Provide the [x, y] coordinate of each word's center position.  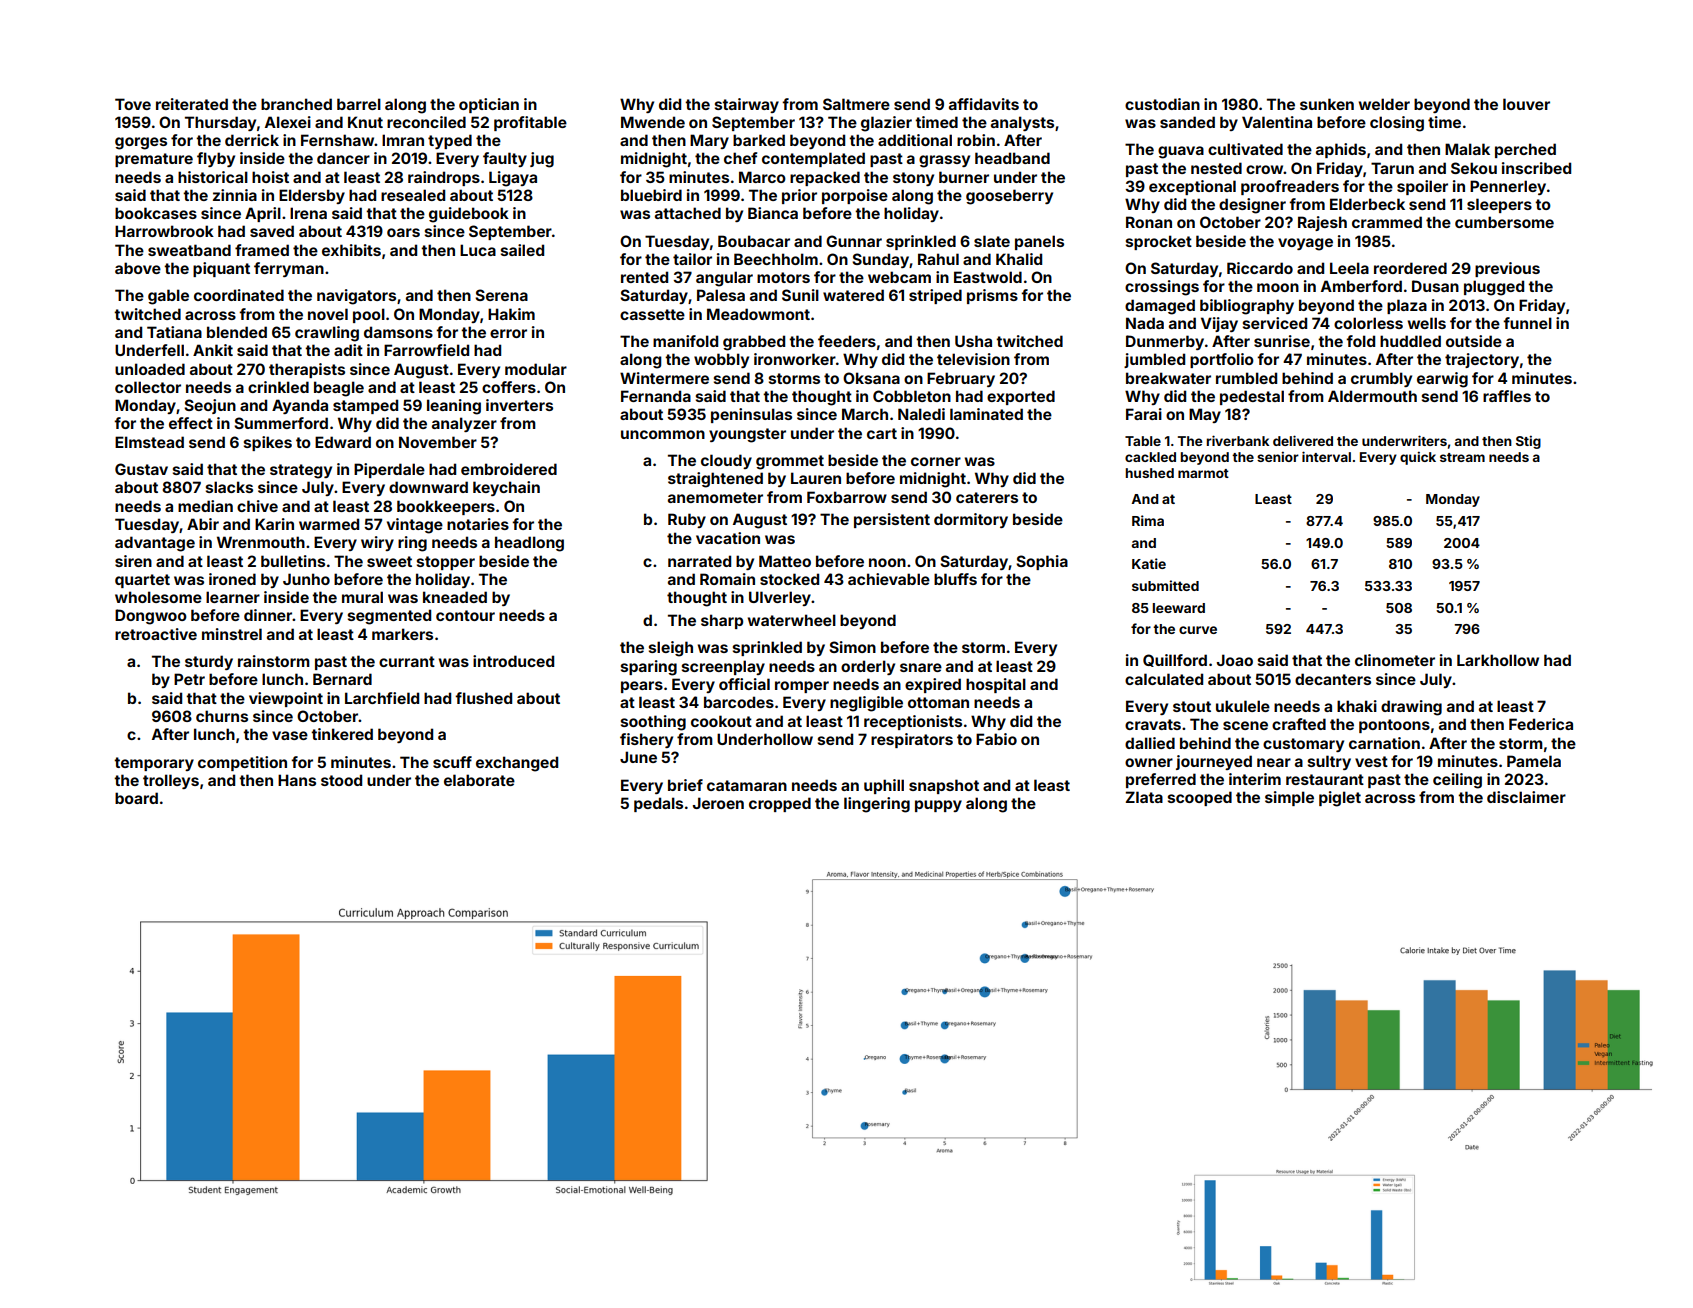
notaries [478, 524]
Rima [1148, 520]
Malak [1467, 149]
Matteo [785, 561]
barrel [359, 104]
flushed [483, 698]
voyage [1305, 244]
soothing [653, 723]
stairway [747, 105]
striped [935, 296]
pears [642, 687]
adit [348, 350]
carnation [1384, 743]
